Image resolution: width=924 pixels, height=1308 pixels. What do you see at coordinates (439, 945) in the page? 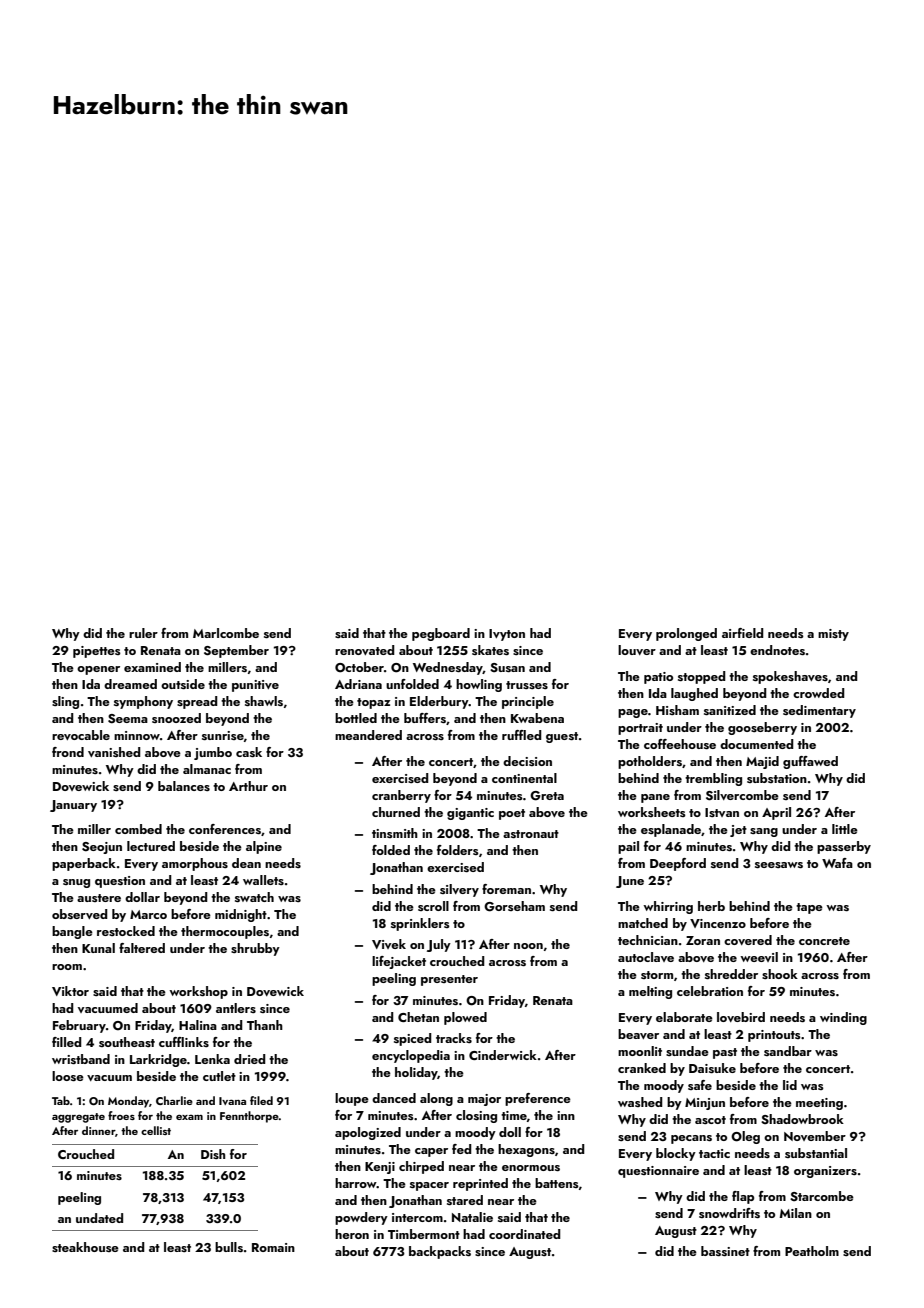
I see `July` at bounding box center [439, 945].
